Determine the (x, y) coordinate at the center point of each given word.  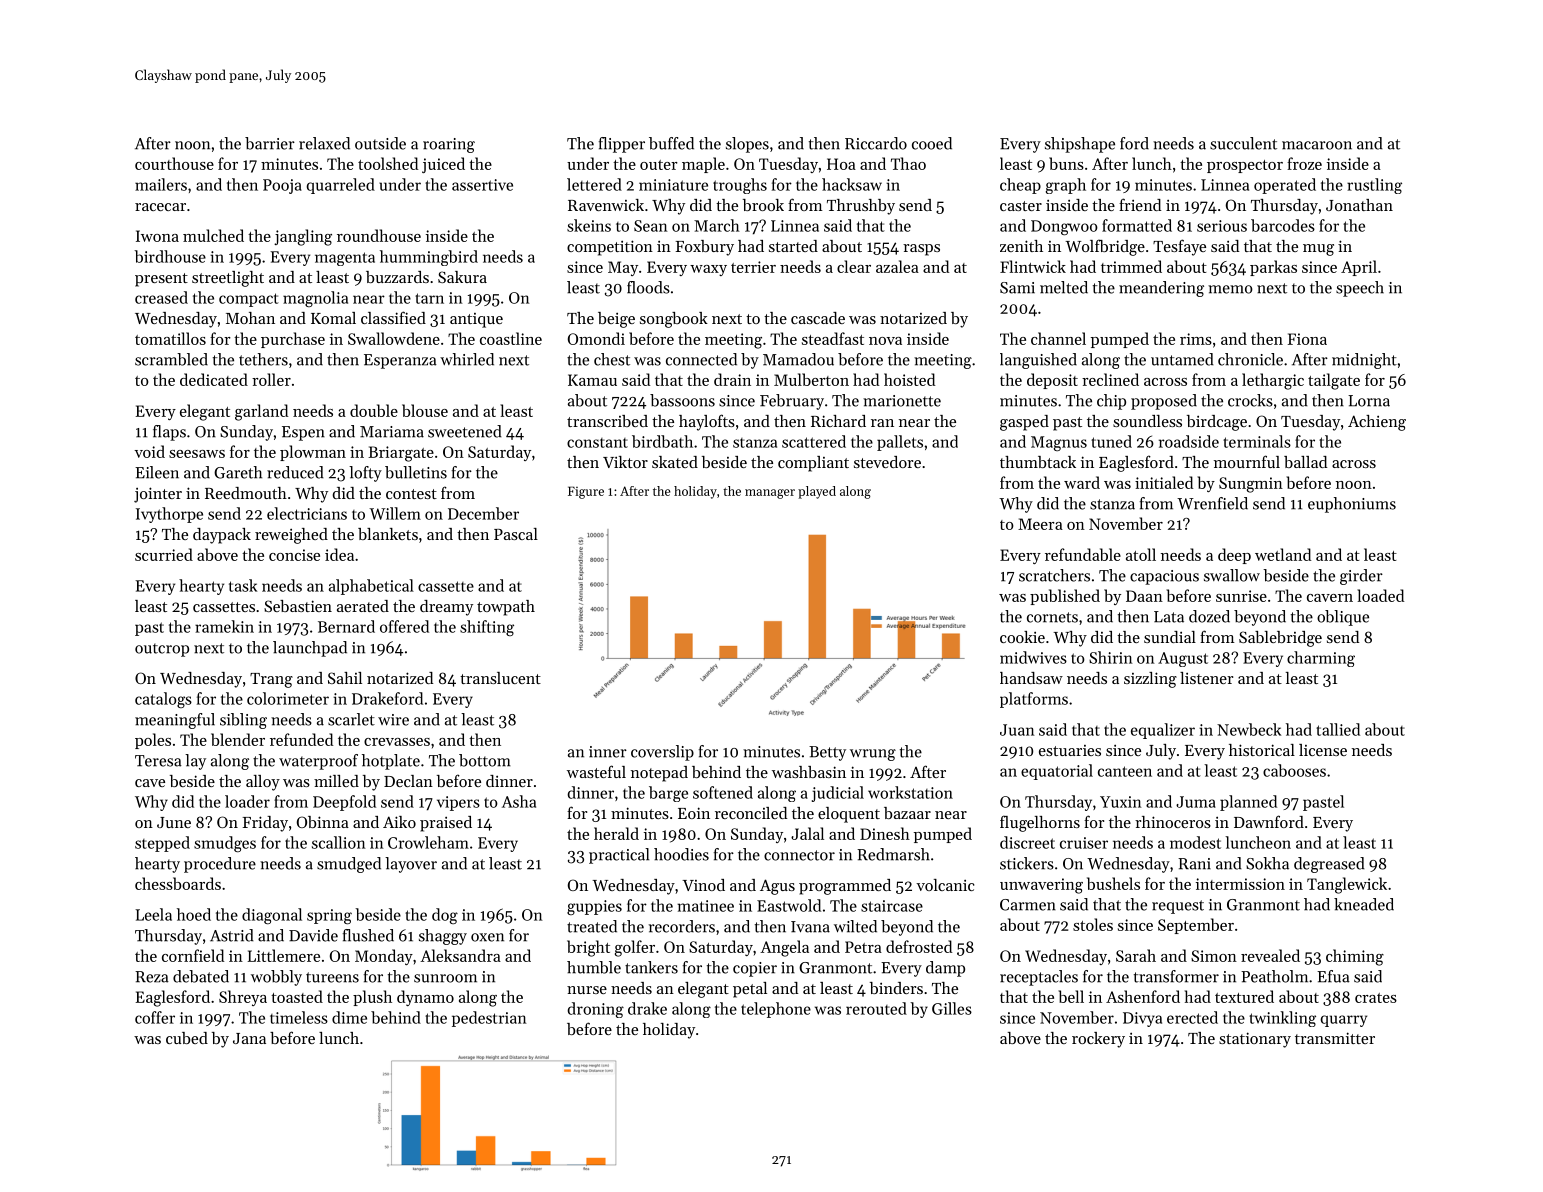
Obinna (323, 822)
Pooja (282, 186)
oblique (1343, 618)
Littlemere (284, 955)
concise (294, 555)
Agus (777, 887)
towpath (506, 608)
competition (610, 248)
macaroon (1317, 145)
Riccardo (876, 143)
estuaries (1070, 750)
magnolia (315, 299)
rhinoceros (1173, 822)
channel (1058, 338)
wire (393, 720)
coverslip (662, 753)
